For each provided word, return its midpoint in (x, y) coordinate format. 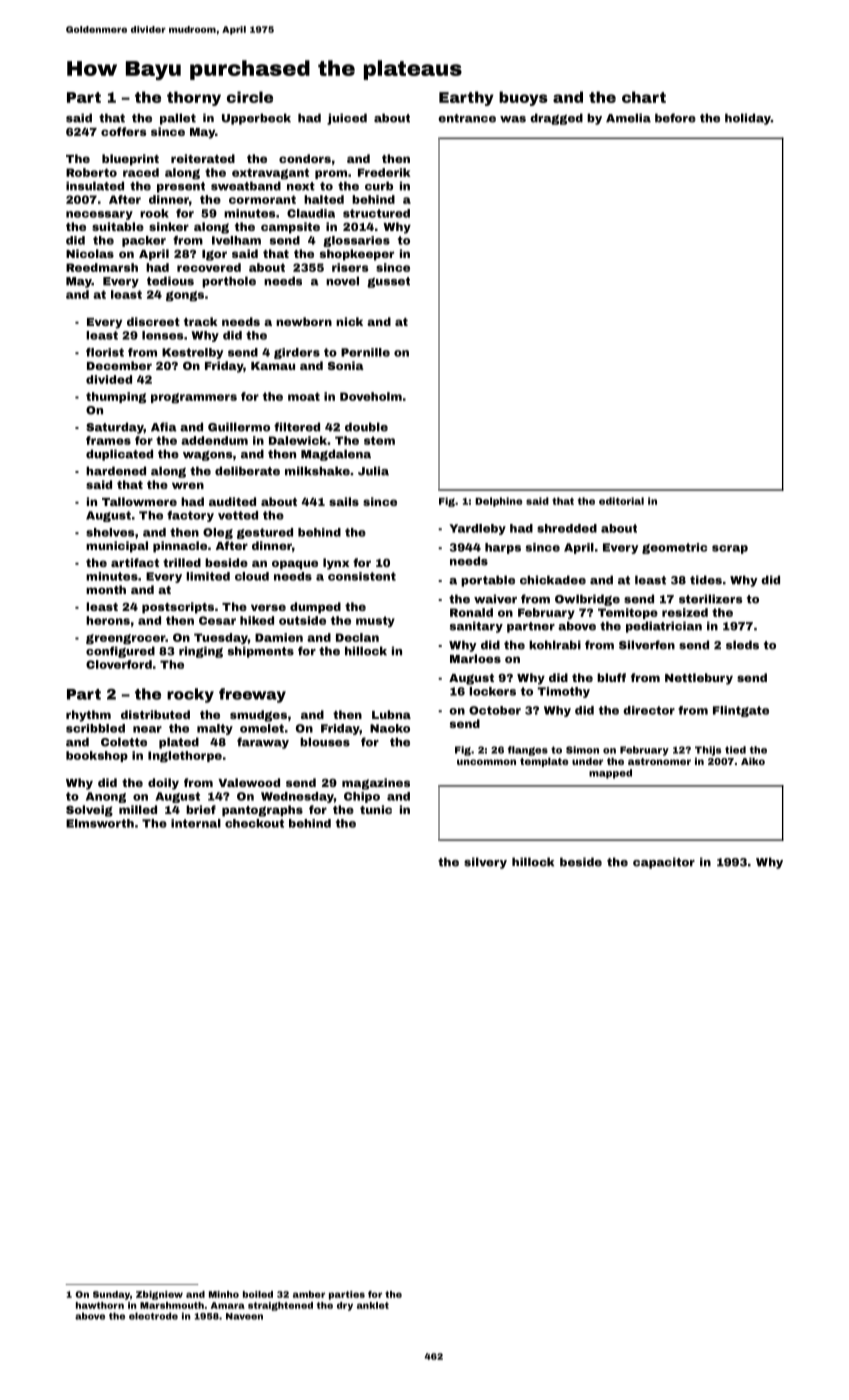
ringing (201, 652)
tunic (376, 809)
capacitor (664, 863)
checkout (254, 823)
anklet (373, 1305)
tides (706, 580)
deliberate (247, 471)
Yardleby (477, 529)
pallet (178, 119)
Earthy (466, 98)
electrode (153, 1316)
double (366, 427)
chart (644, 97)
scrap (730, 549)
